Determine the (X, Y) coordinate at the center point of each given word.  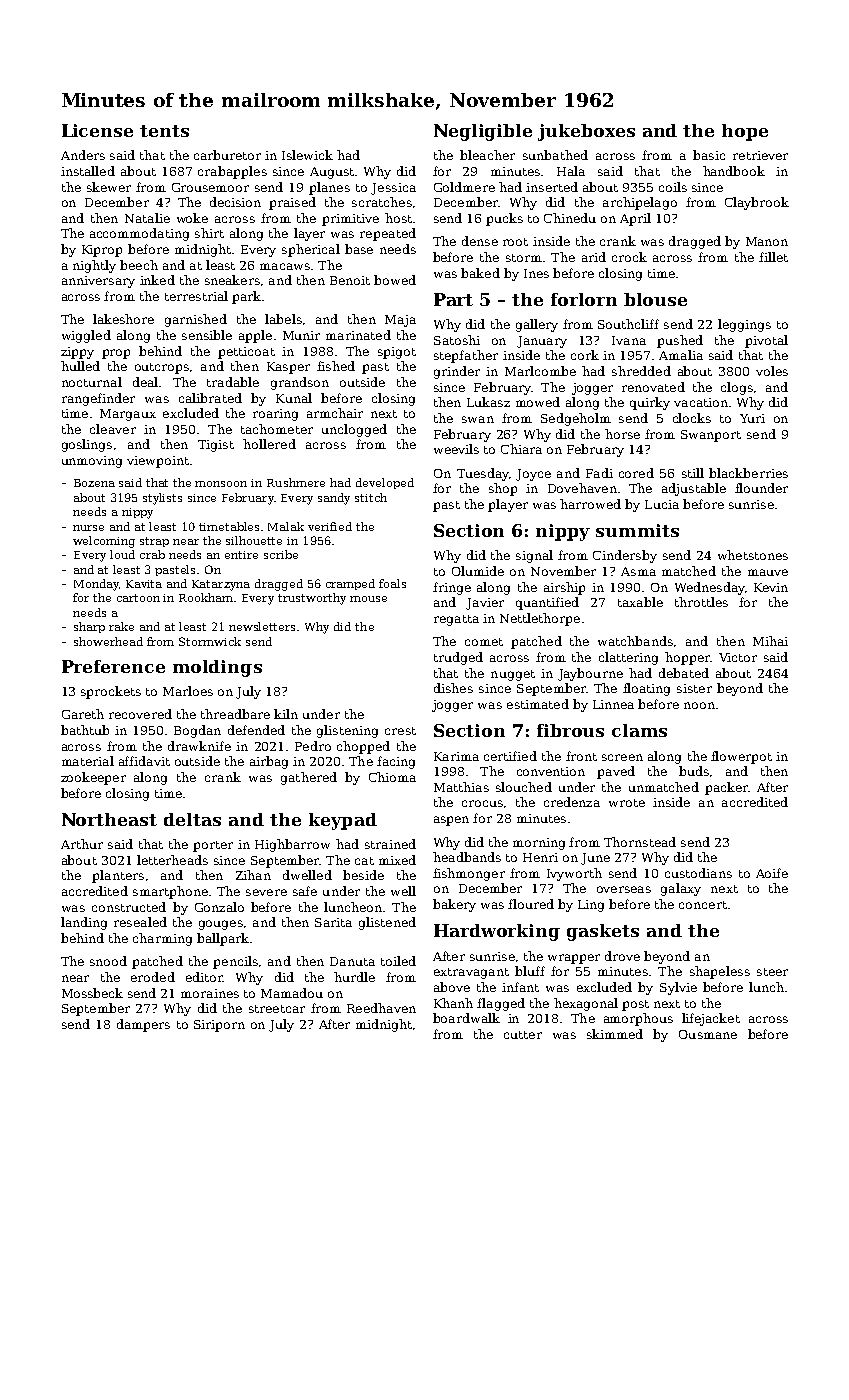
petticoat (246, 353)
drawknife (199, 746)
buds (694, 771)
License (97, 130)
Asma (638, 571)
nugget (513, 675)
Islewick (307, 155)
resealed (140, 922)
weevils (456, 449)
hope (745, 132)
